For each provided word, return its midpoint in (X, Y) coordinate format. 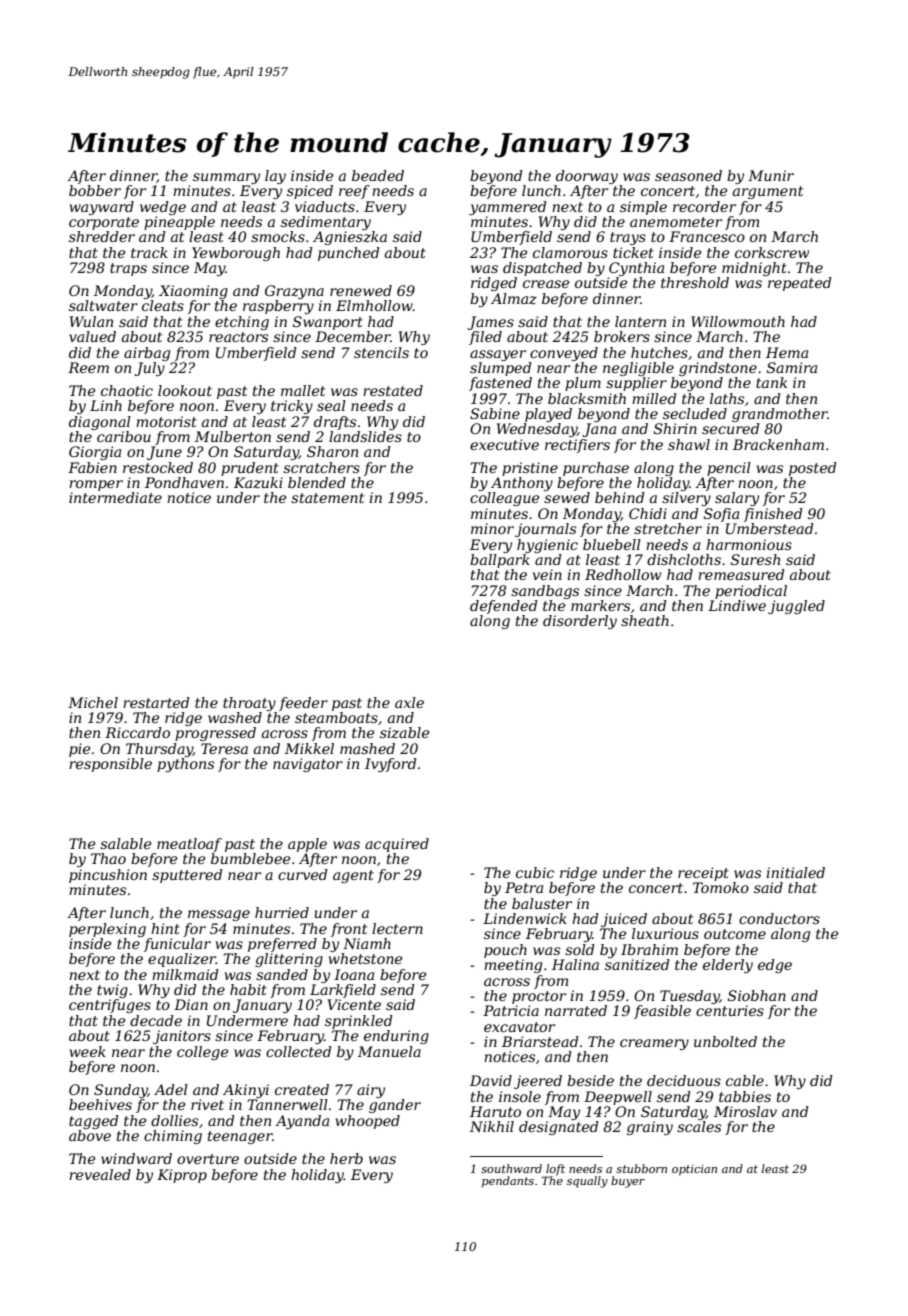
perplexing (107, 930)
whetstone (365, 958)
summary (226, 178)
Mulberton (233, 436)
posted (813, 469)
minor (492, 528)
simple (643, 208)
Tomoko (721, 887)
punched (349, 254)
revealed (100, 1174)
